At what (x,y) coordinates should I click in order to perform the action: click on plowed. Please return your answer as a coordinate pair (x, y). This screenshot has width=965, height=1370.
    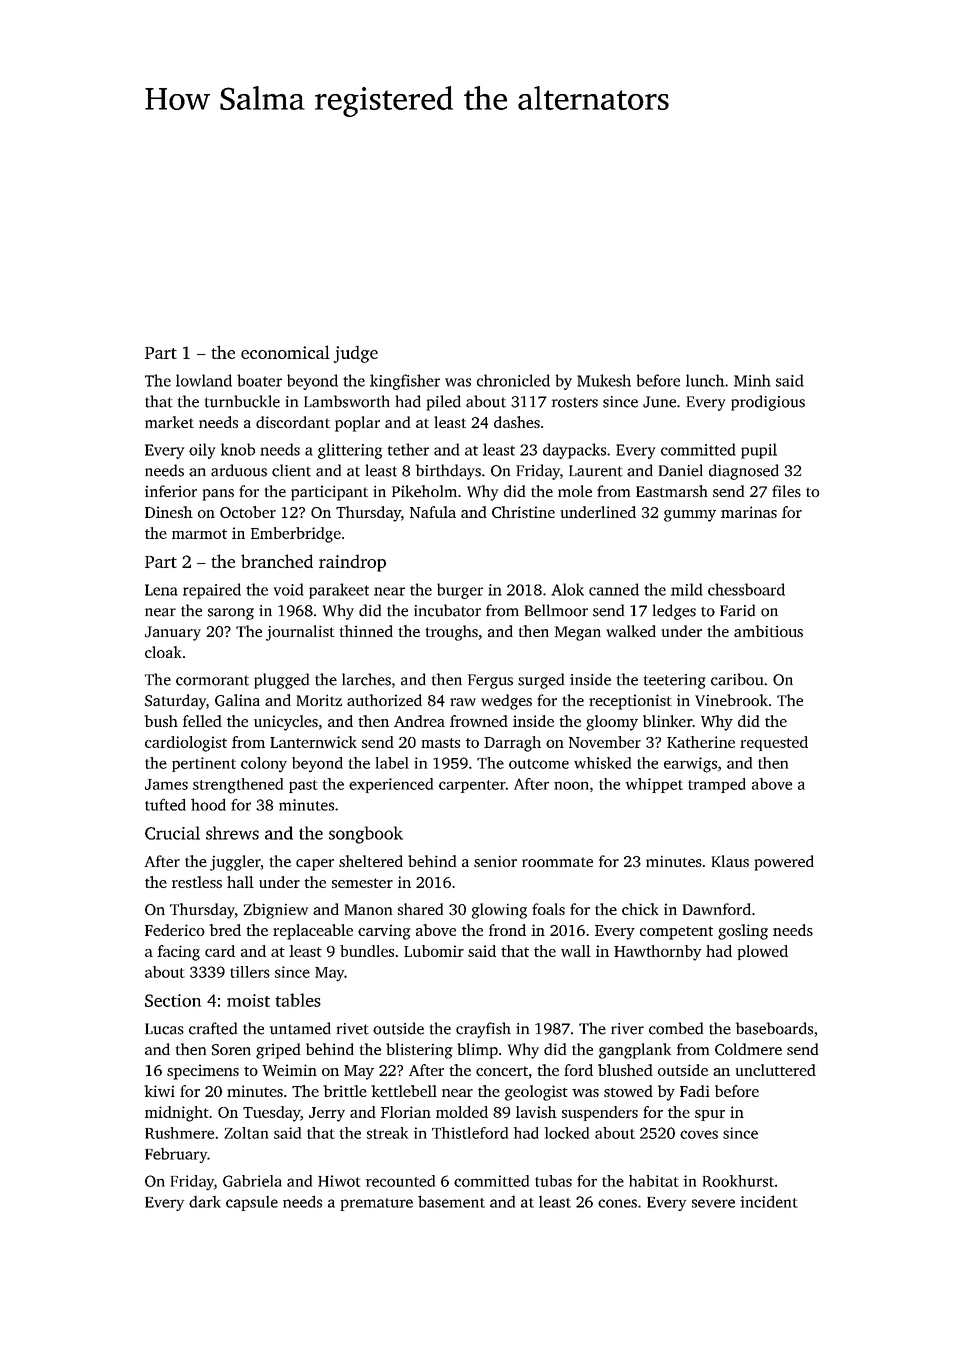
    Looking at the image, I should click on (763, 952).
